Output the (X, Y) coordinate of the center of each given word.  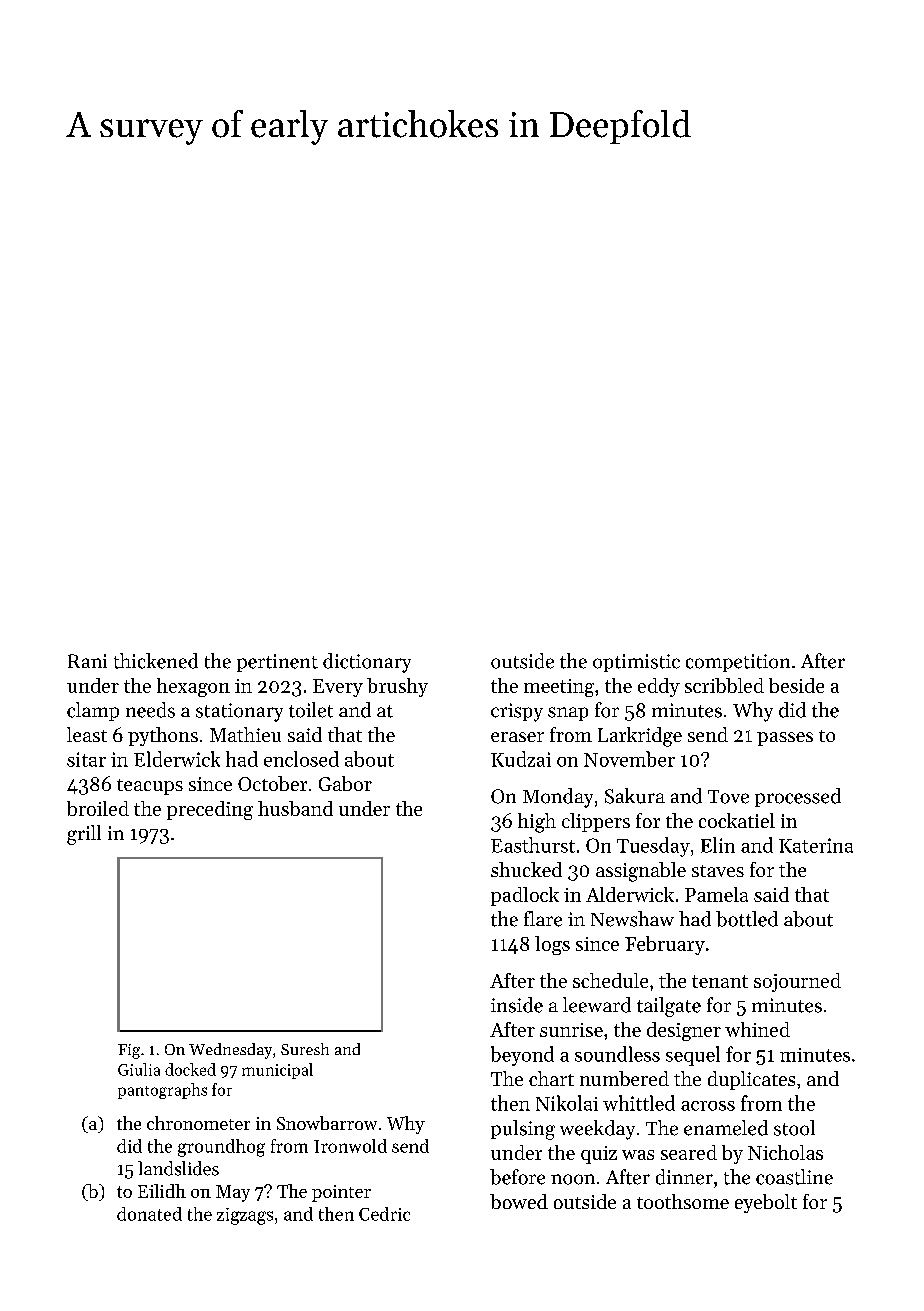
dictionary (367, 663)
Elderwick (177, 759)
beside (796, 685)
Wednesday (230, 1051)
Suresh (305, 1049)
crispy (517, 712)
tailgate (669, 1007)
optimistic (636, 663)
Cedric (384, 1214)
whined (757, 1029)
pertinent (277, 663)
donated (149, 1214)
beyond (522, 1056)
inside (517, 1005)
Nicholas (785, 1152)
